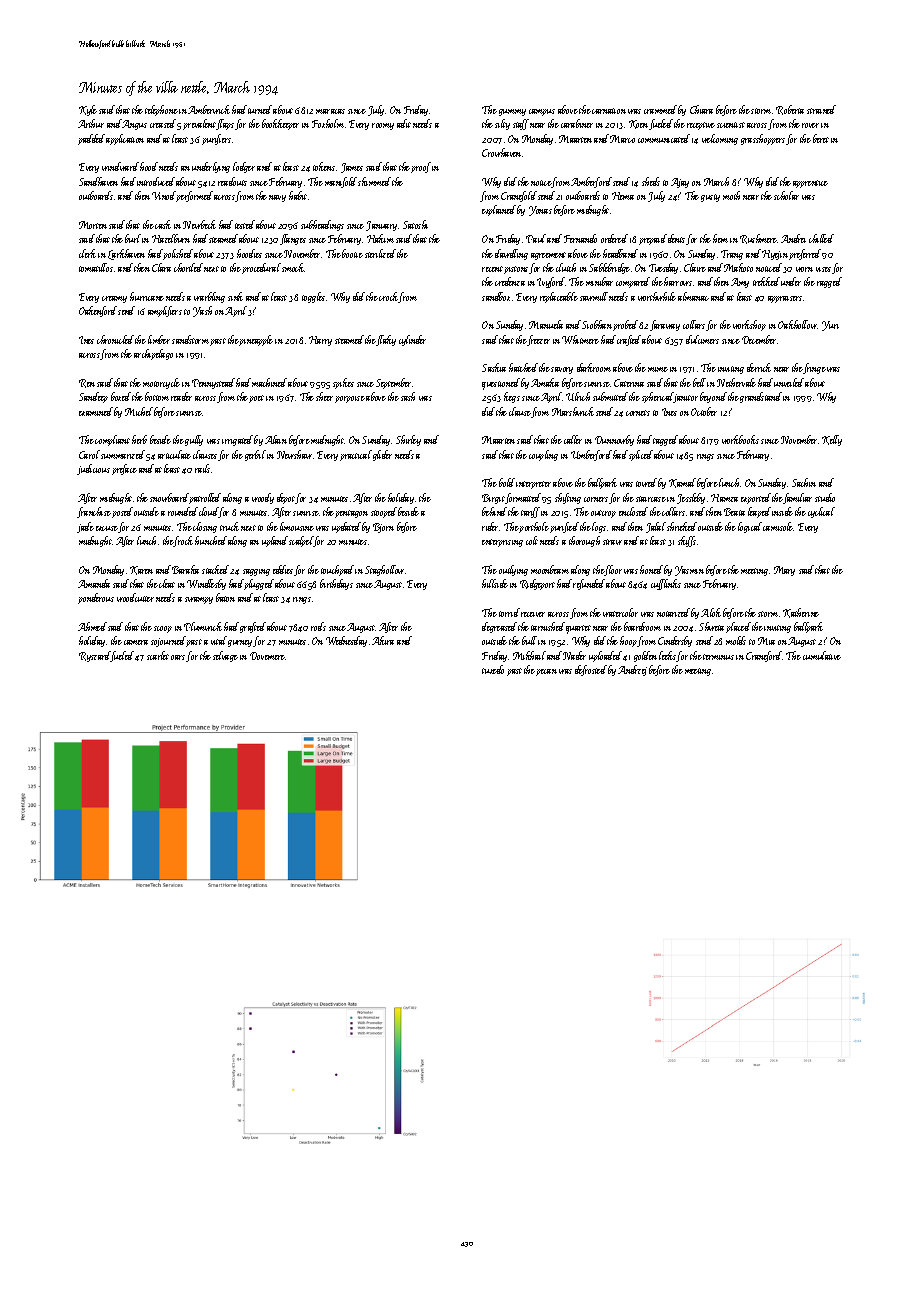  I want to click on Foxholm, so click(328, 123).
